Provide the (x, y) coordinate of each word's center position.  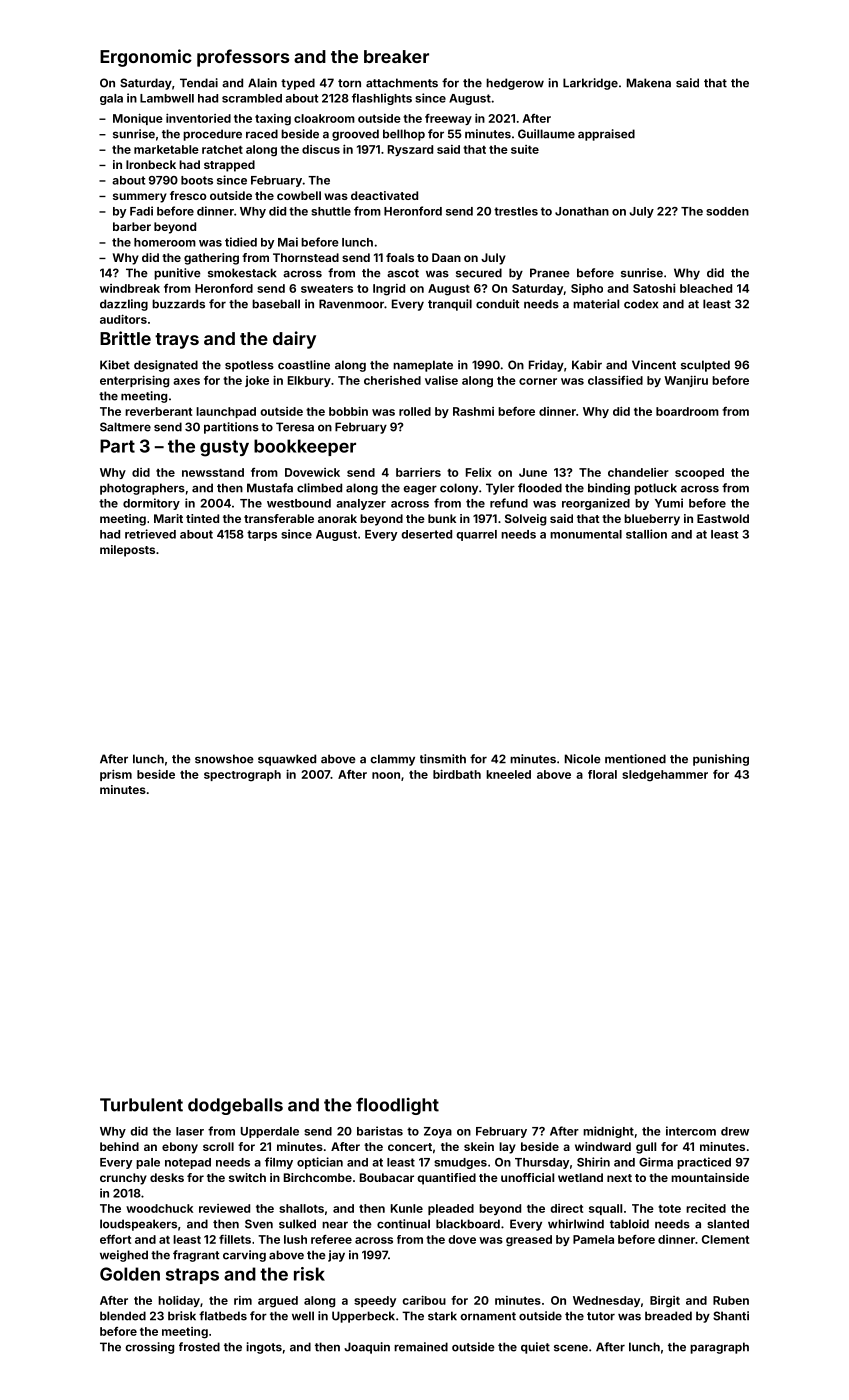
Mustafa (270, 488)
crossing (150, 1348)
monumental (586, 534)
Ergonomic (146, 58)
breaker (396, 56)
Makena (649, 83)
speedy (375, 1301)
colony (459, 489)
